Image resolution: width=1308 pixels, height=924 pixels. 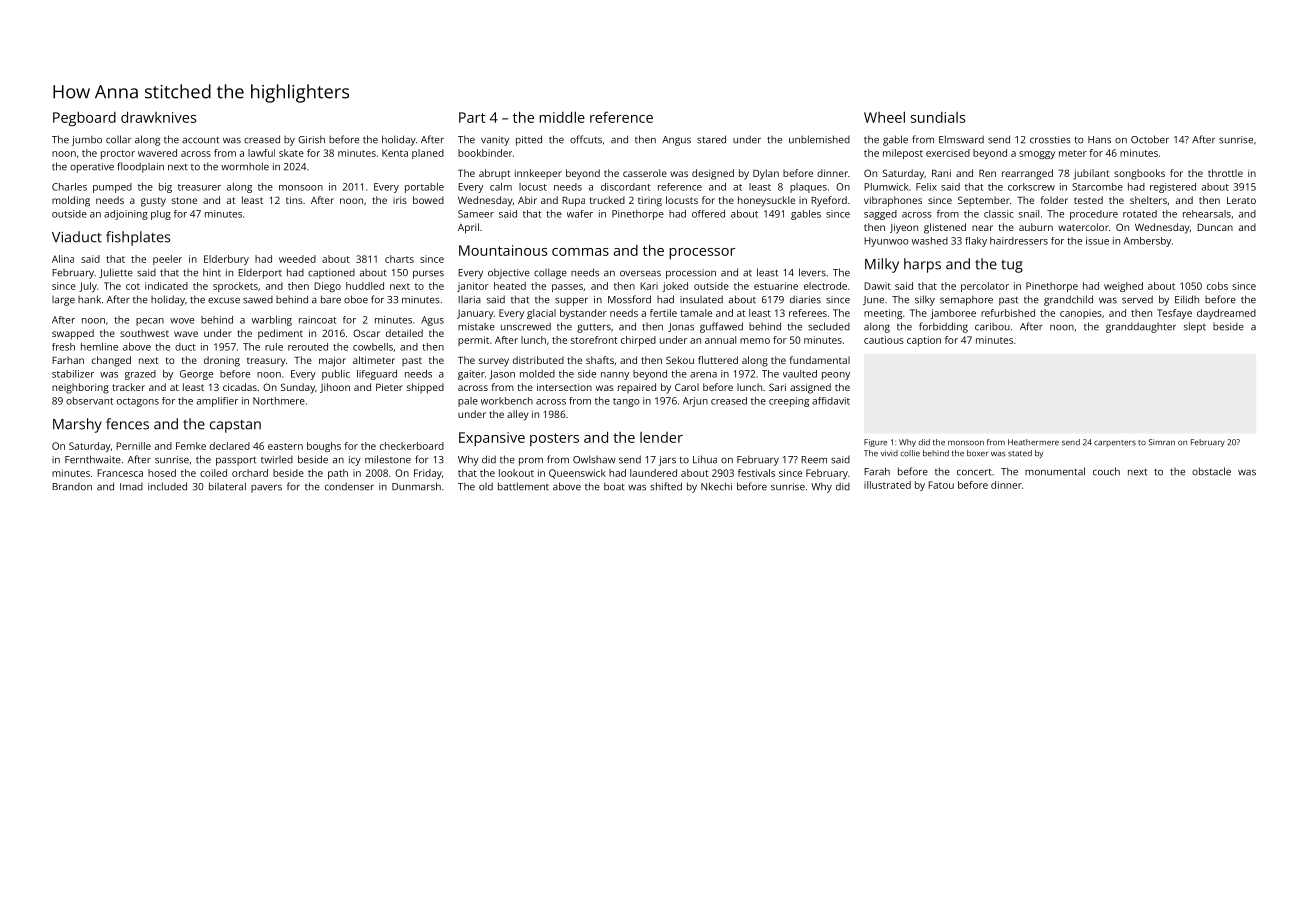 What do you see at coordinates (938, 117) in the document?
I see `sundials` at bounding box center [938, 117].
